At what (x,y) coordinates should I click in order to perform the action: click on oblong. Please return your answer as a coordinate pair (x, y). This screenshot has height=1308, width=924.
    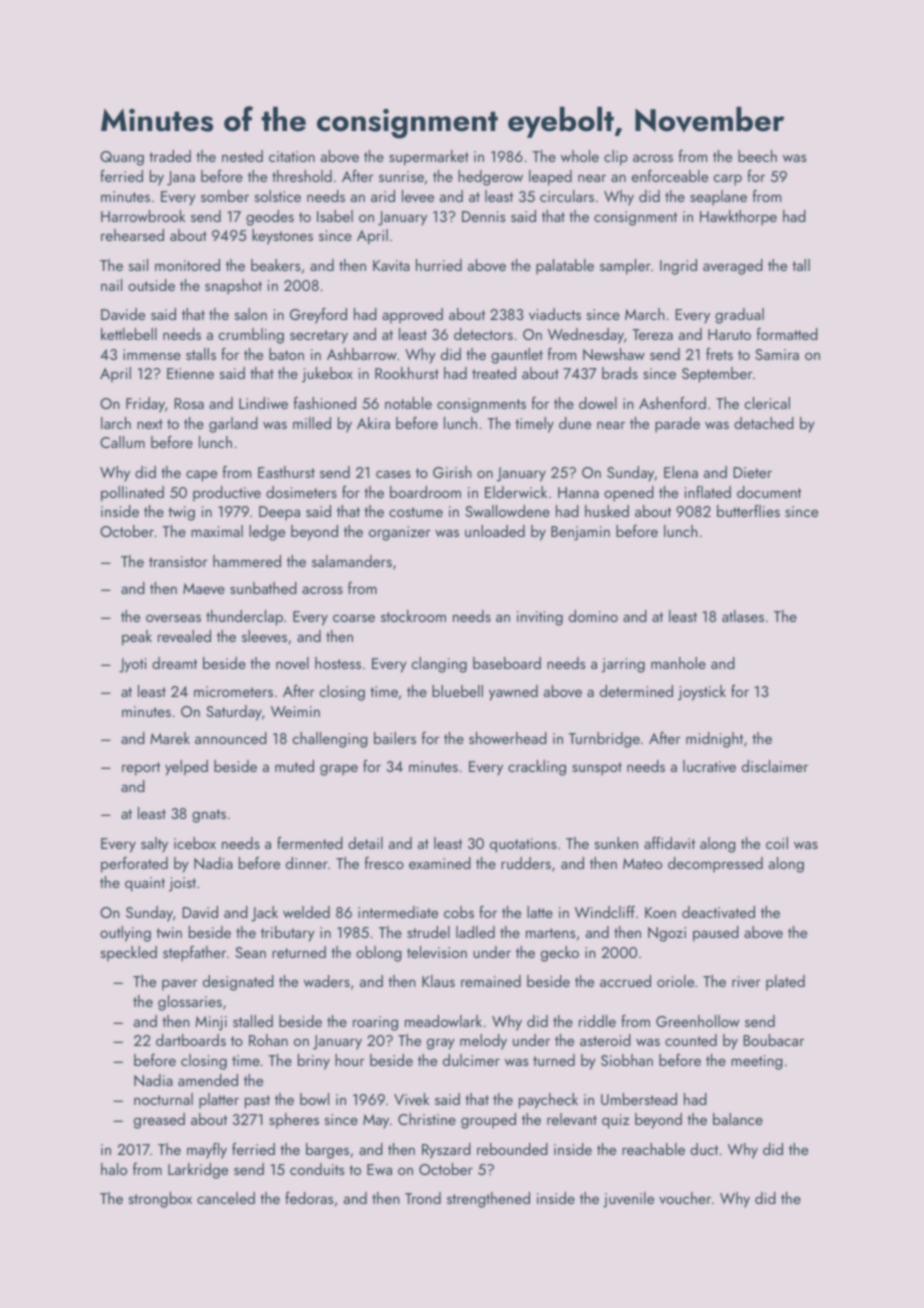
    Looking at the image, I should click on (379, 954).
